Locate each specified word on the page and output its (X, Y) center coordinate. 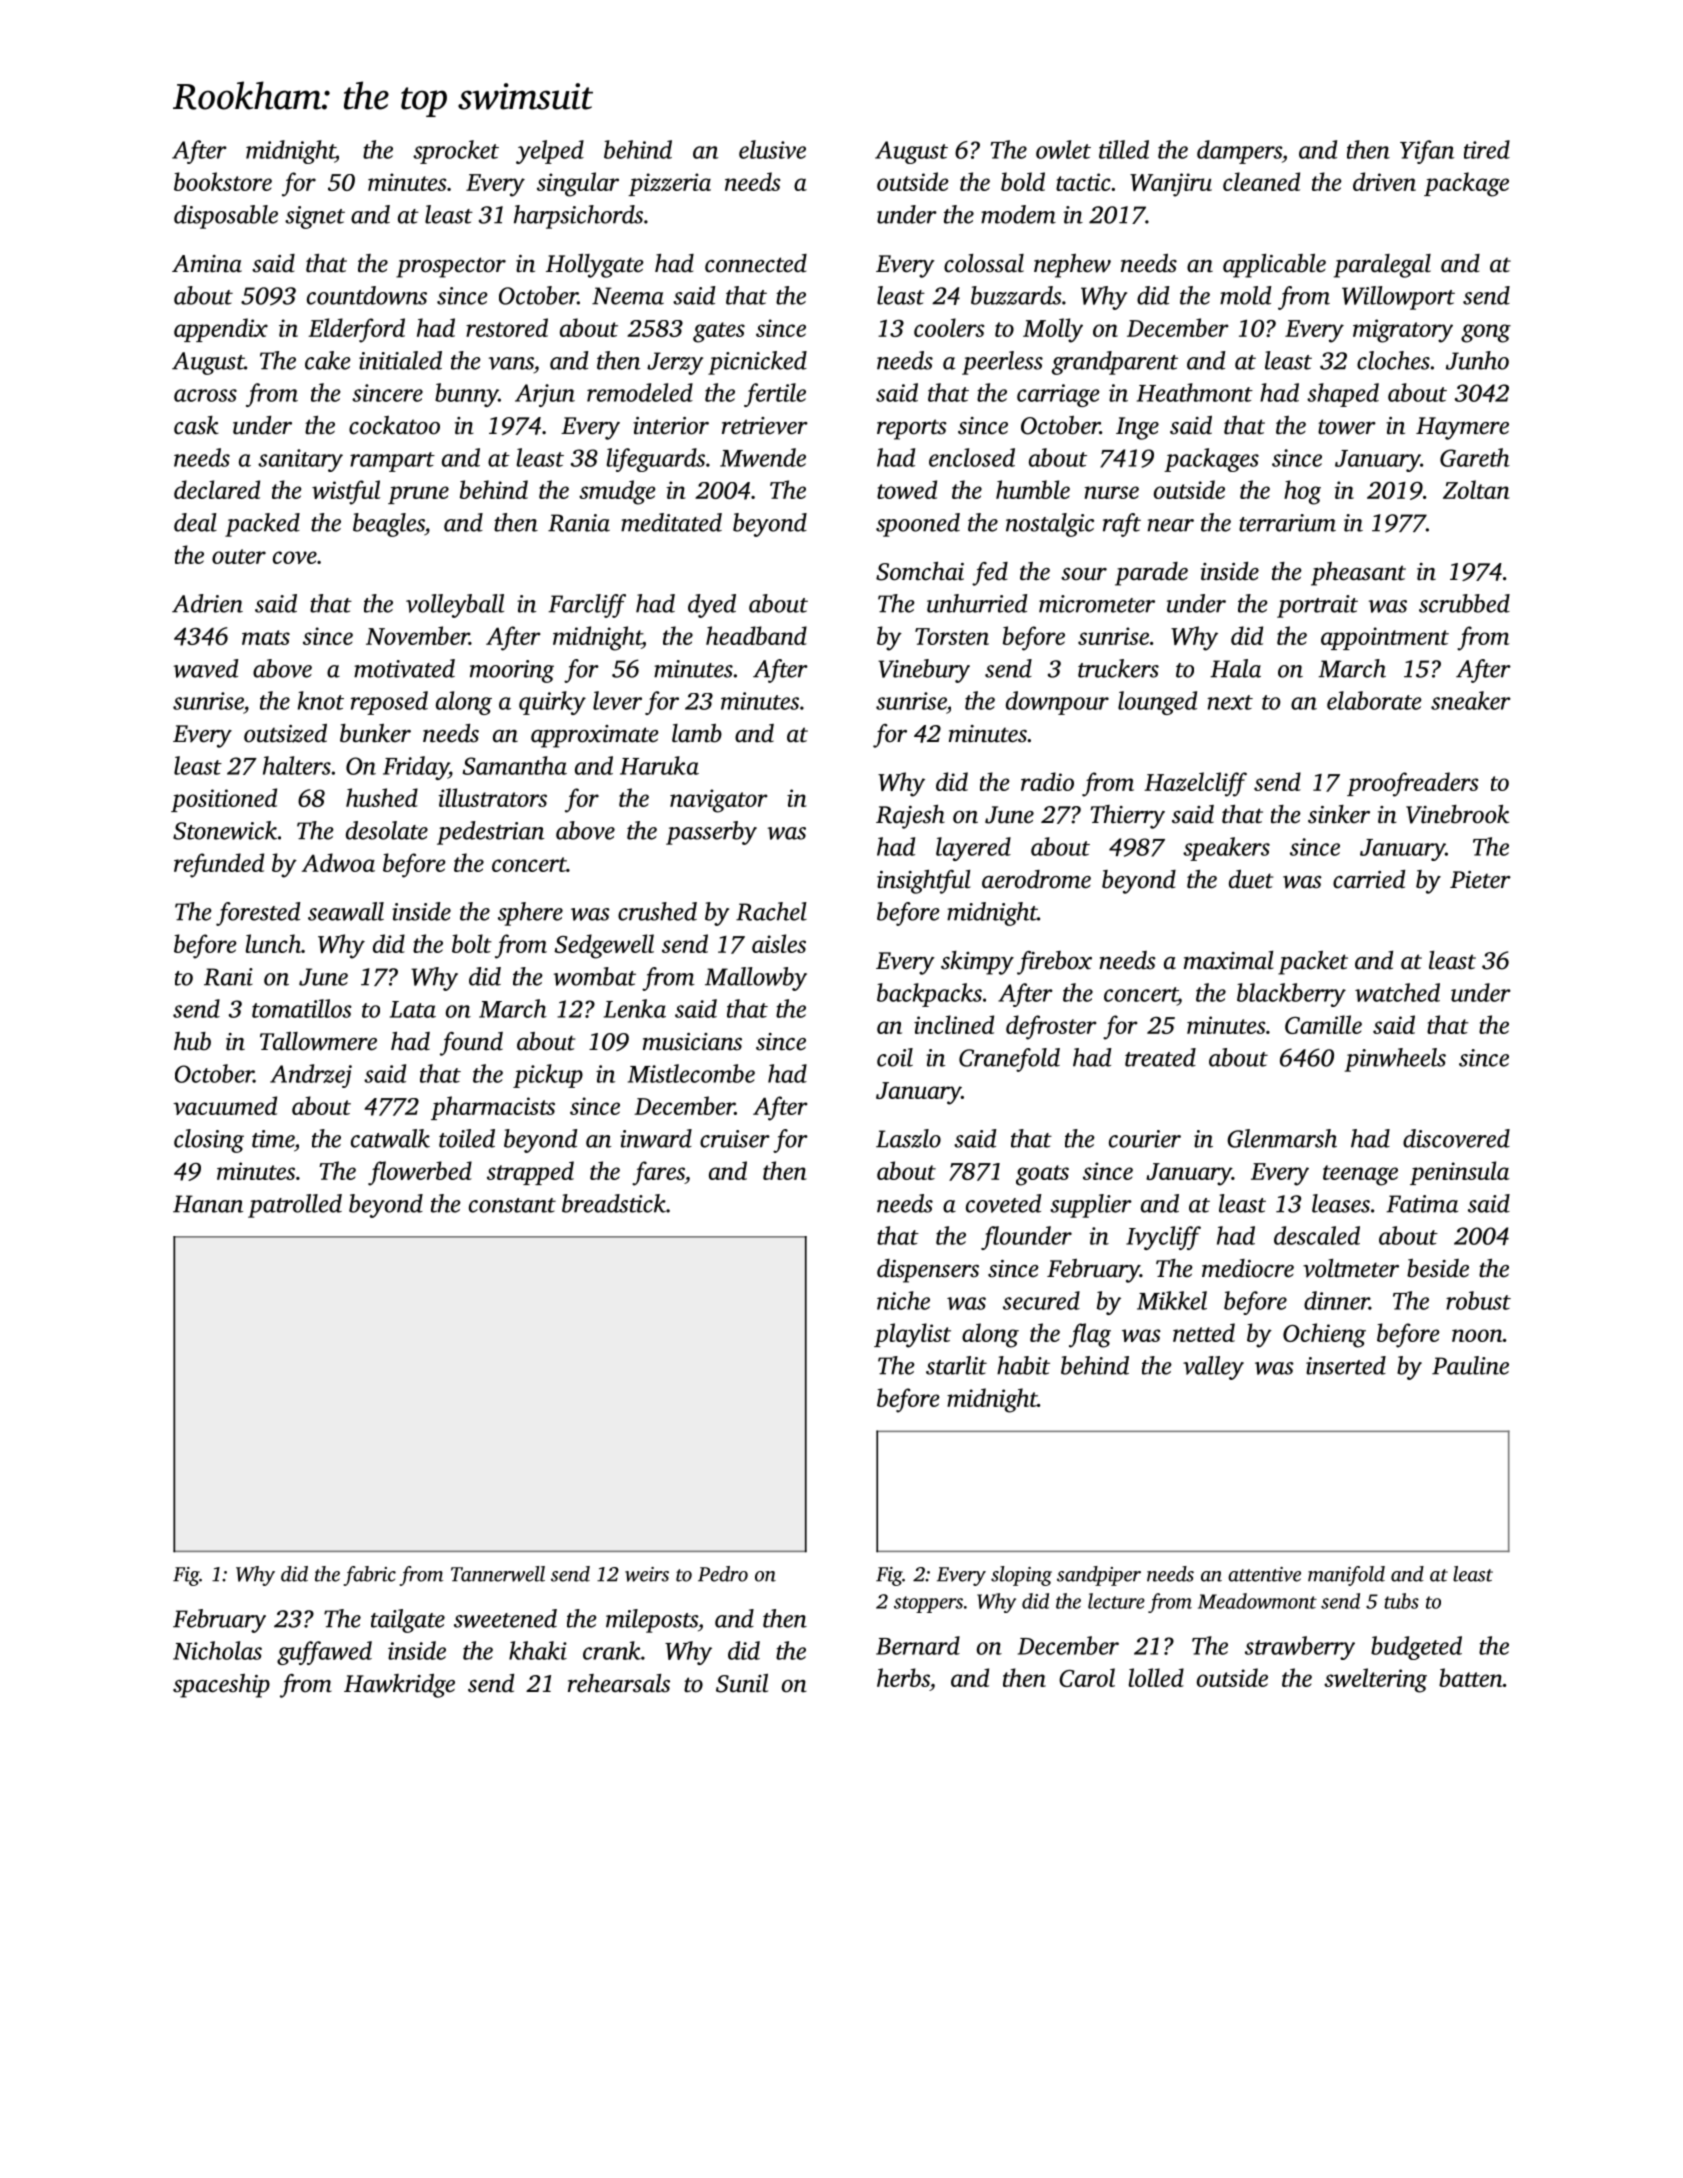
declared (217, 489)
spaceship (221, 1686)
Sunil (742, 1683)
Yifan (1427, 152)
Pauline (1470, 1365)
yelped (550, 152)
